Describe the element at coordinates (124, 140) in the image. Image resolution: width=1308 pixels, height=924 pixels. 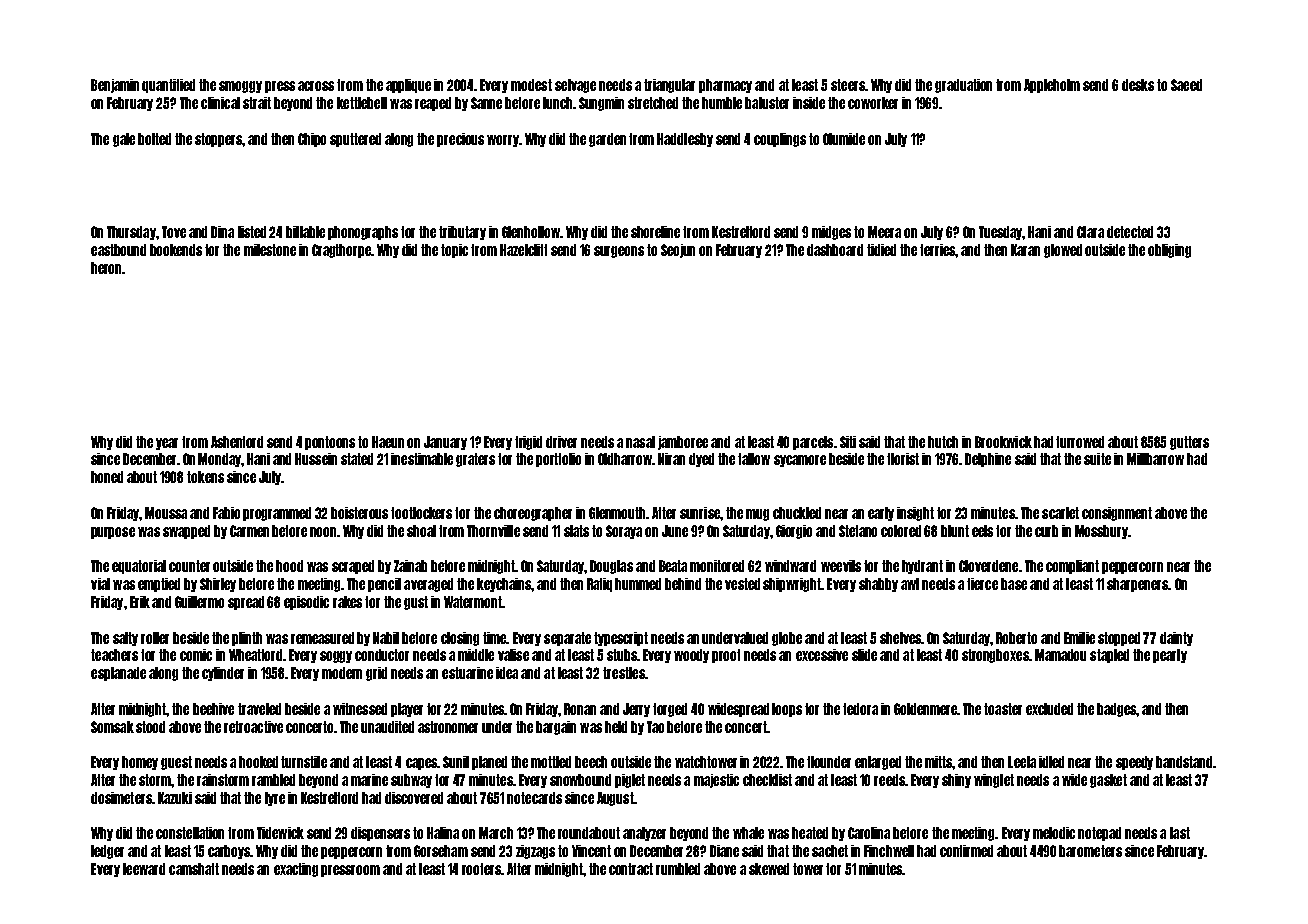
I see `gale` at that location.
